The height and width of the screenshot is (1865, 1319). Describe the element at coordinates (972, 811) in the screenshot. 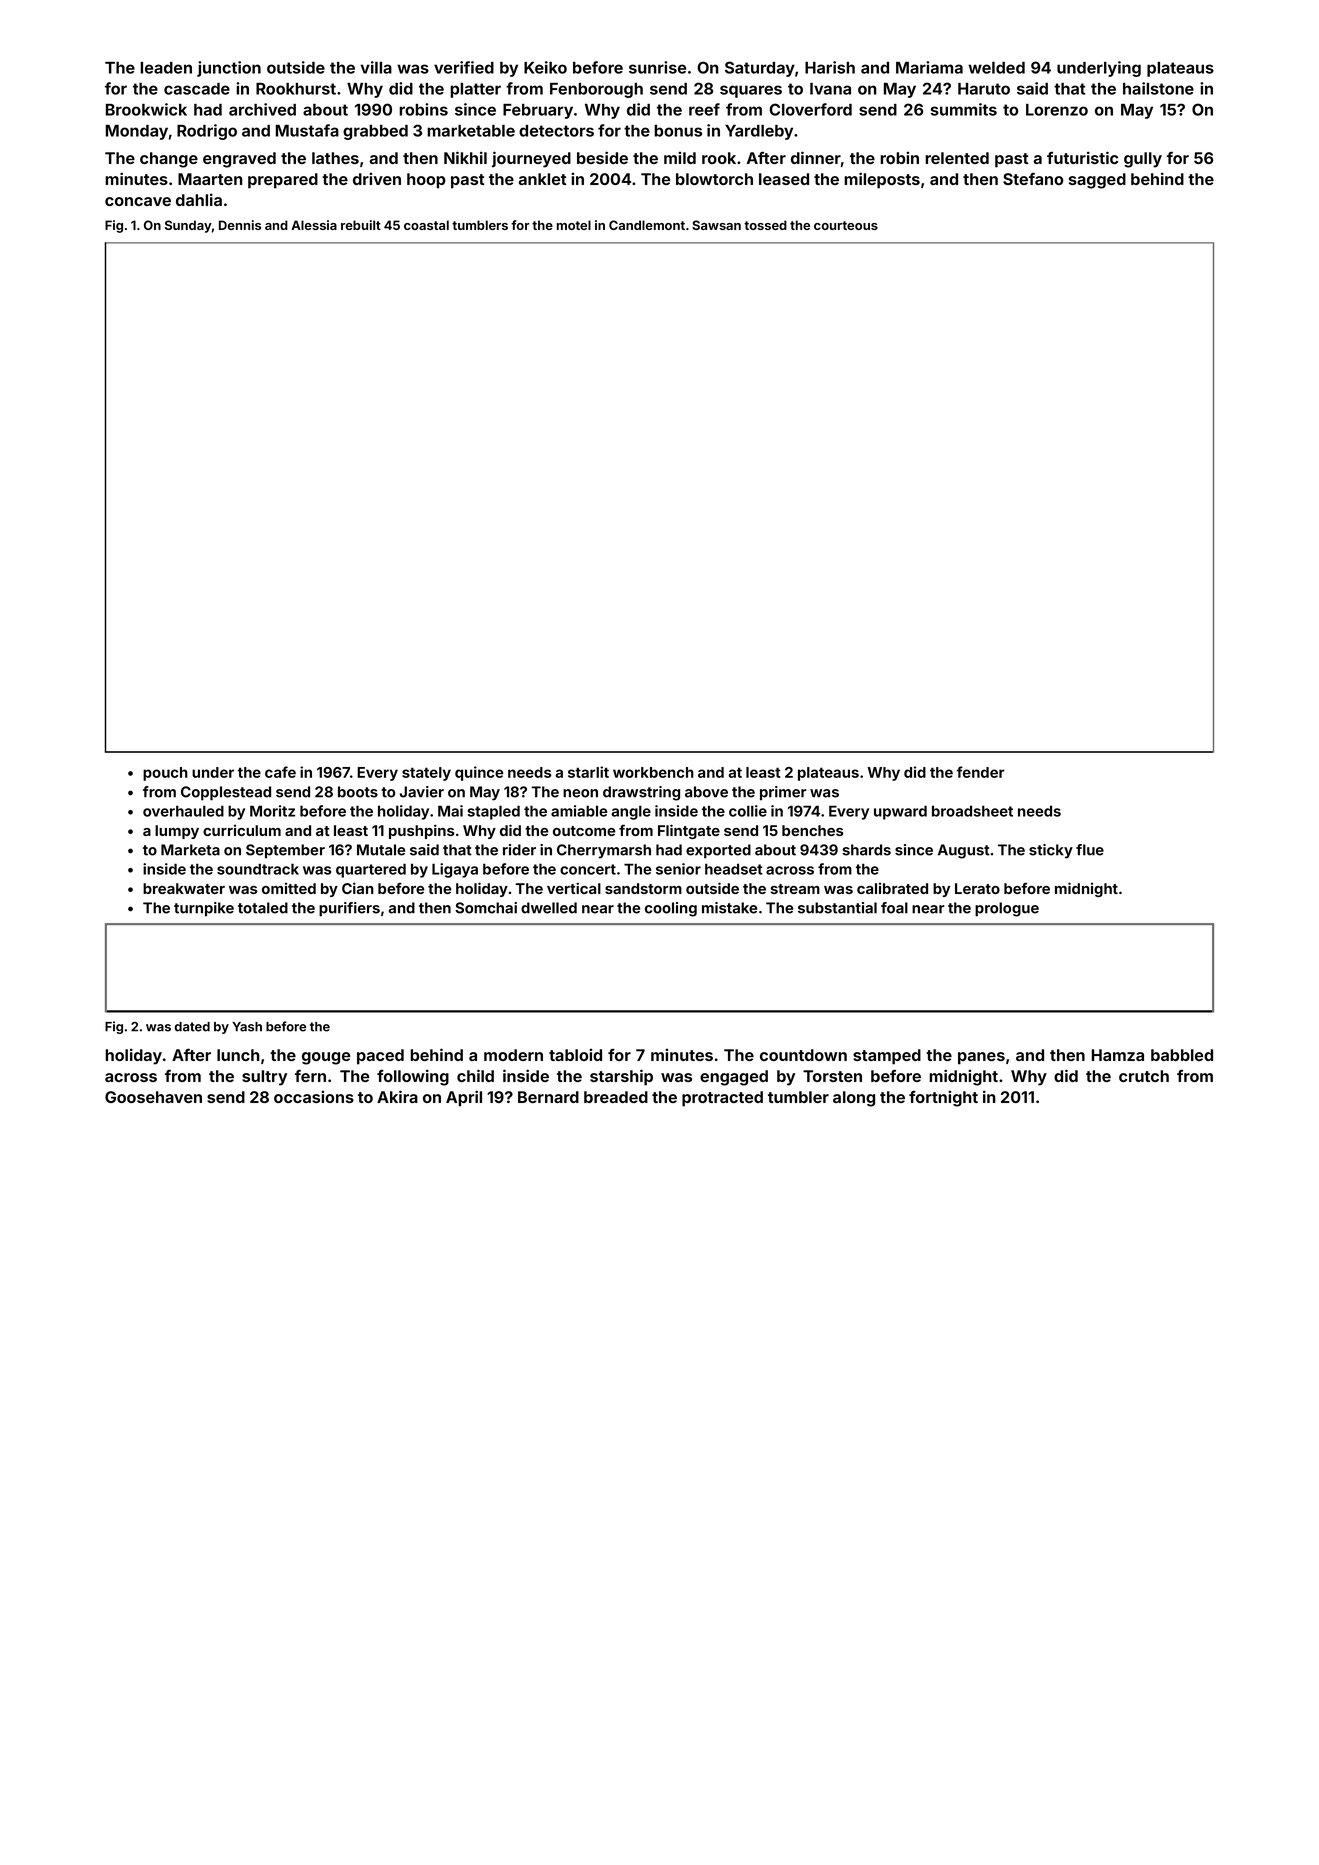

I see `broadsheet` at that location.
